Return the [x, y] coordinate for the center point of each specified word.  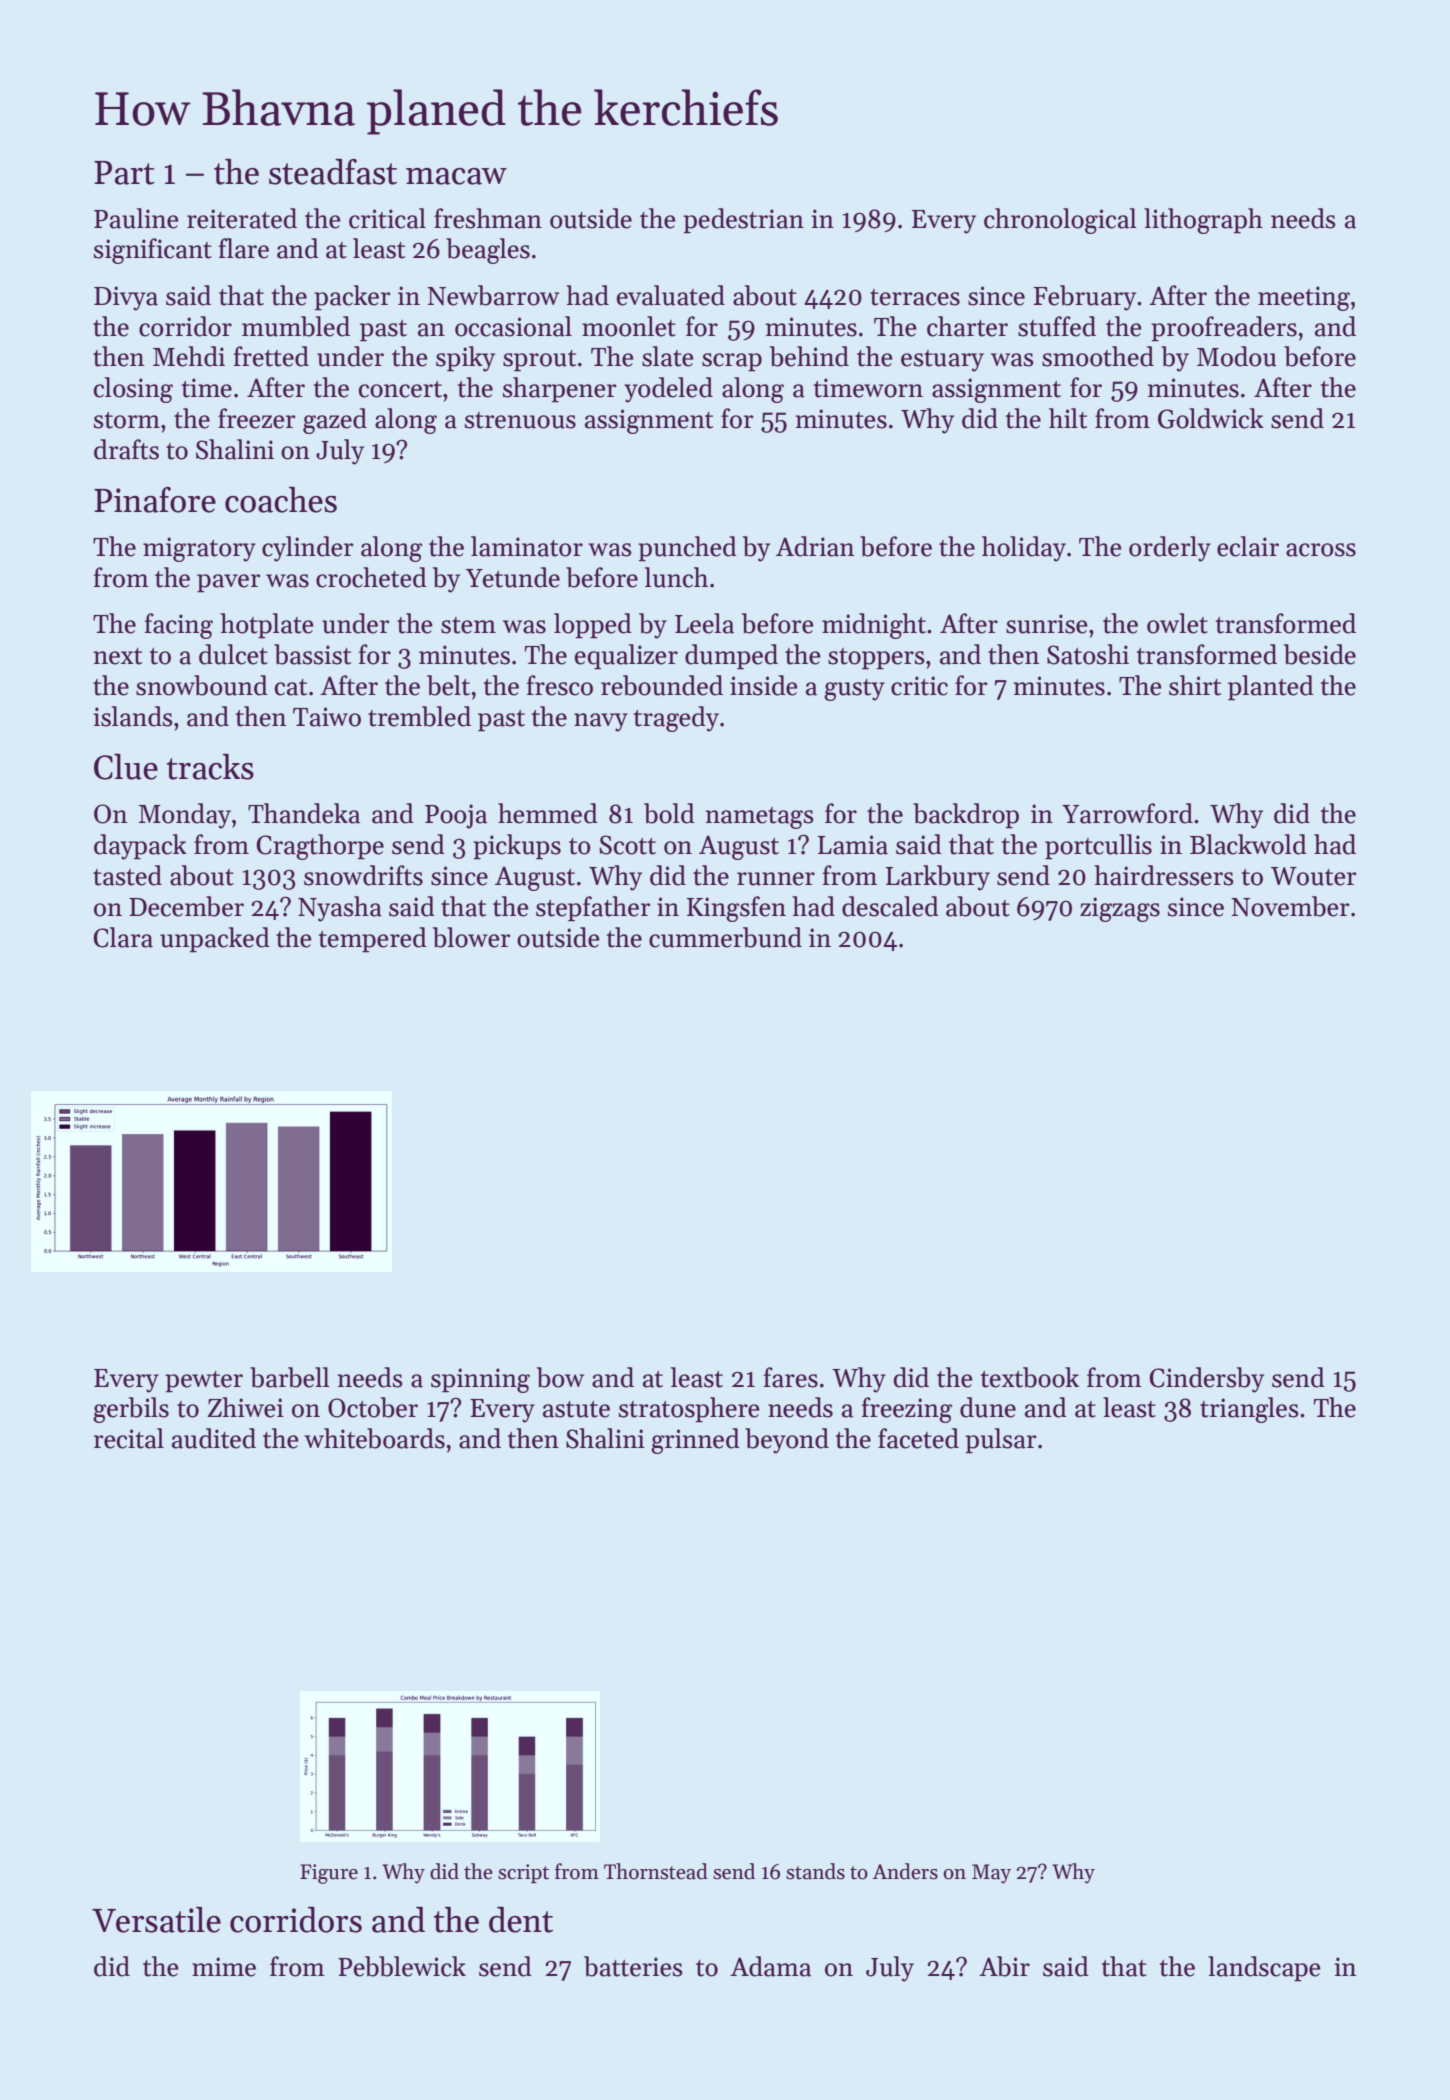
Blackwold [1248, 844]
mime [224, 1967]
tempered [373, 940]
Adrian [815, 546]
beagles [488, 251]
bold [669, 813]
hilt [1068, 418]
